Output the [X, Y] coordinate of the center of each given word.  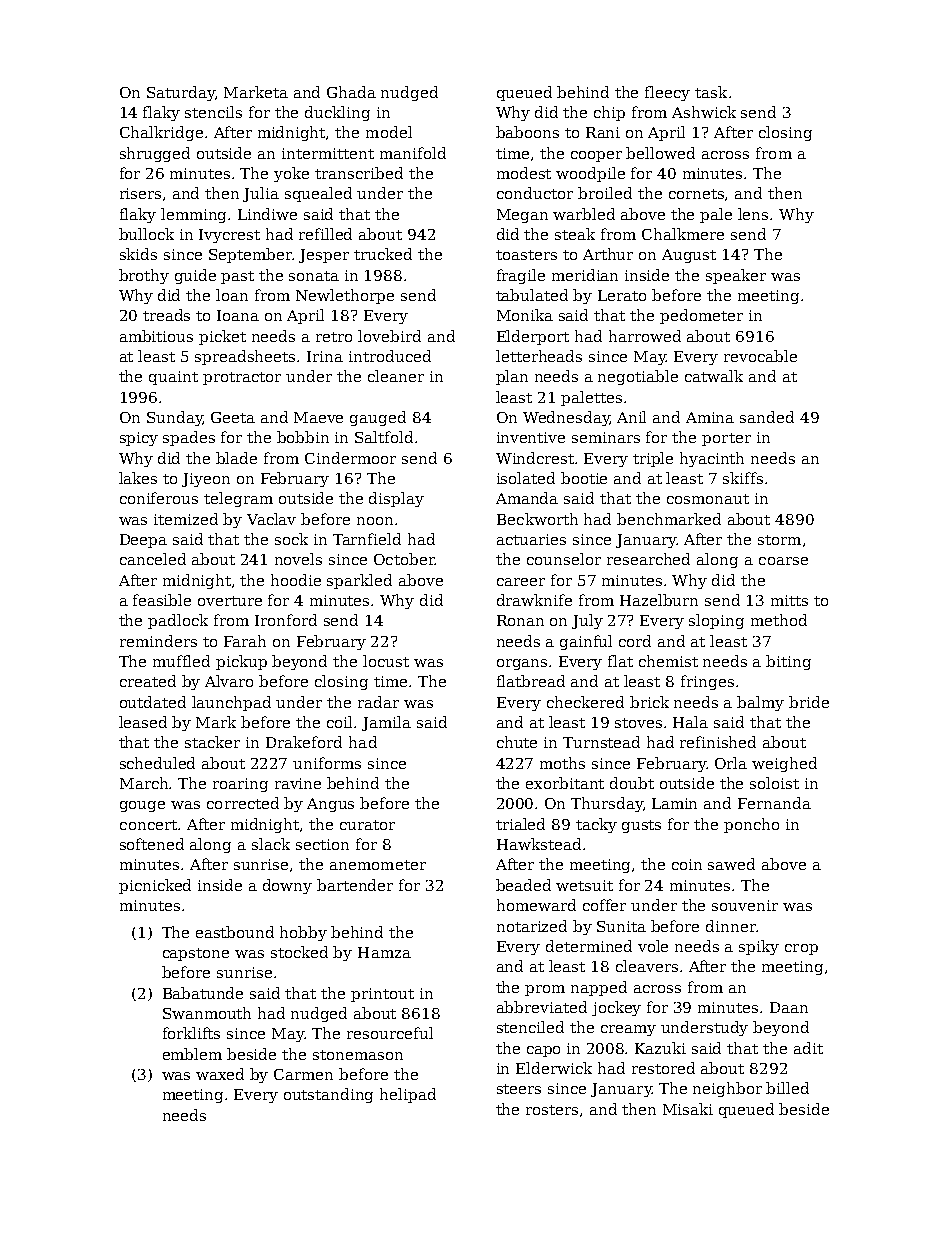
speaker [736, 276]
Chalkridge [161, 133]
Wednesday [566, 418]
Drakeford [304, 742]
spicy [139, 439]
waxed [220, 1074]
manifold [413, 153]
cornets [696, 194]
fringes [707, 682]
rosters [552, 1110]
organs [522, 664]
